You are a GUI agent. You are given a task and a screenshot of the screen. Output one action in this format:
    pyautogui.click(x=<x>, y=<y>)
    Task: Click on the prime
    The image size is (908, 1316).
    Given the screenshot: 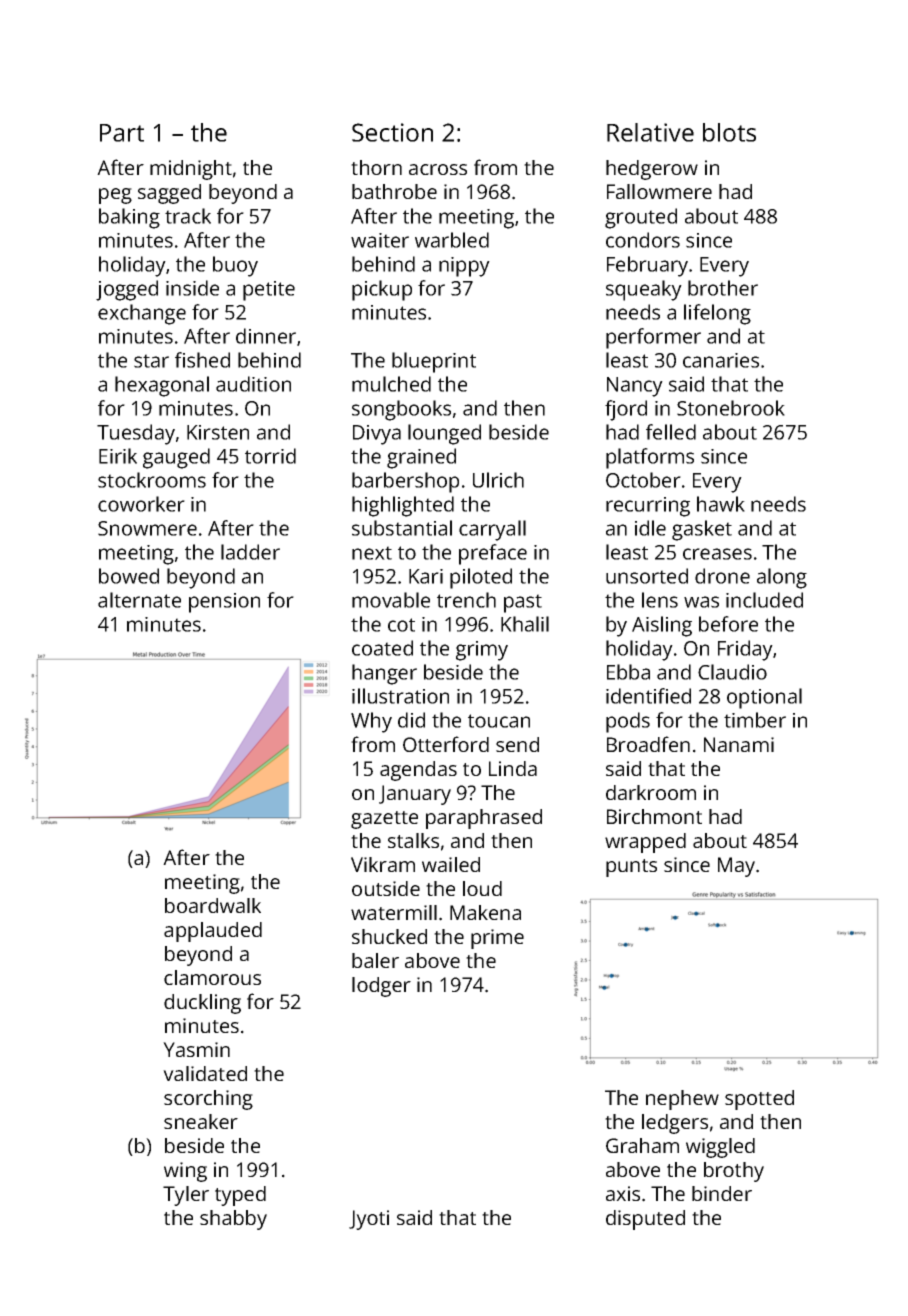 What is the action you would take?
    pyautogui.click(x=497, y=939)
